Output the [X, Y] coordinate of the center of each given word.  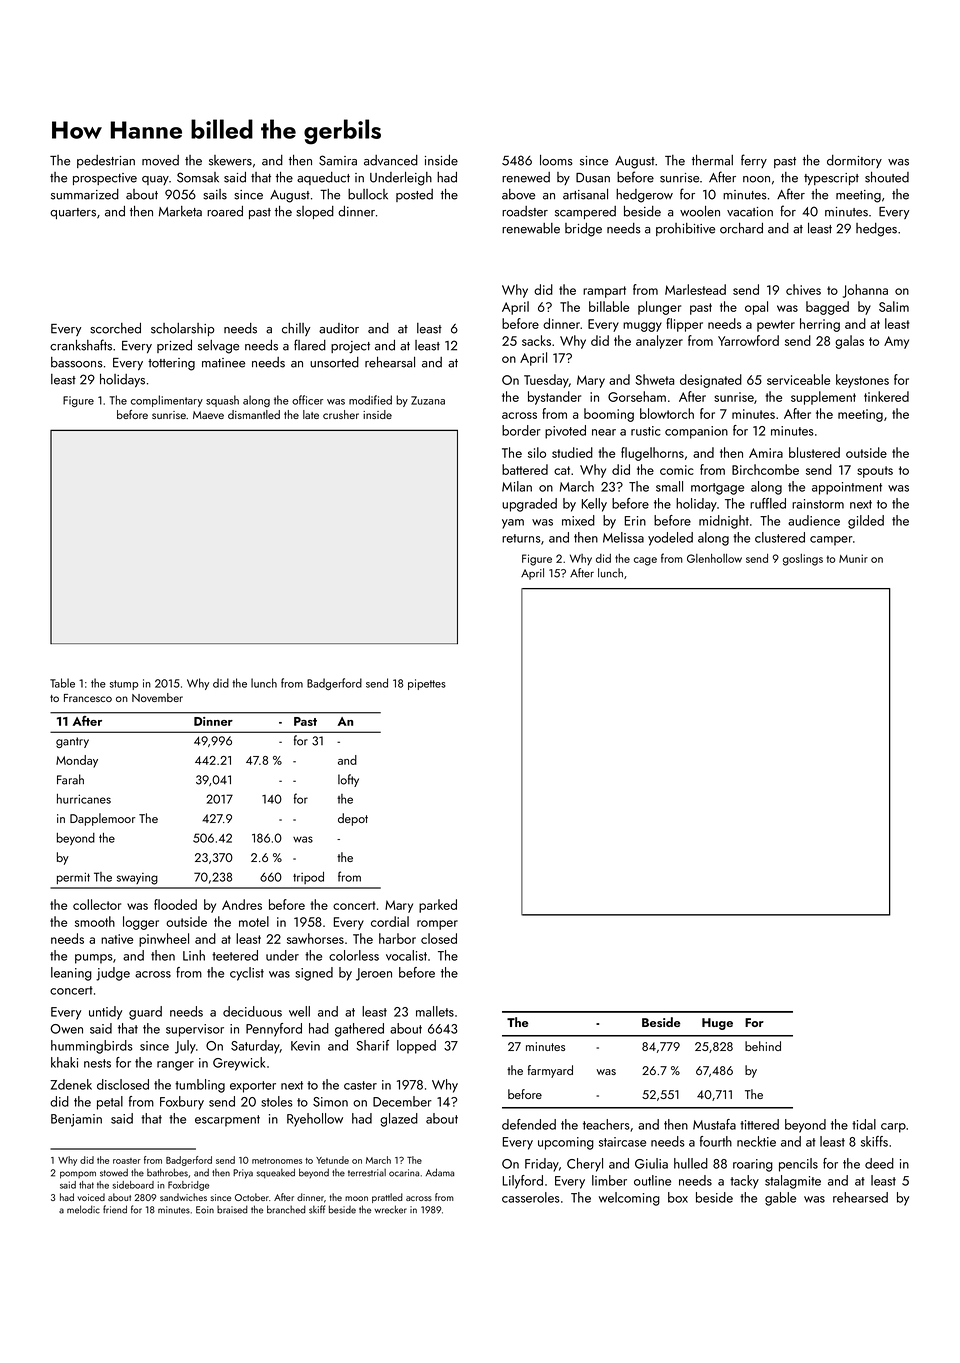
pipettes [427, 684]
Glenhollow [714, 558]
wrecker [390, 1209]
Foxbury [182, 1103]
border [521, 430]
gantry [72, 742]
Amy [896, 342]
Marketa [180, 211]
